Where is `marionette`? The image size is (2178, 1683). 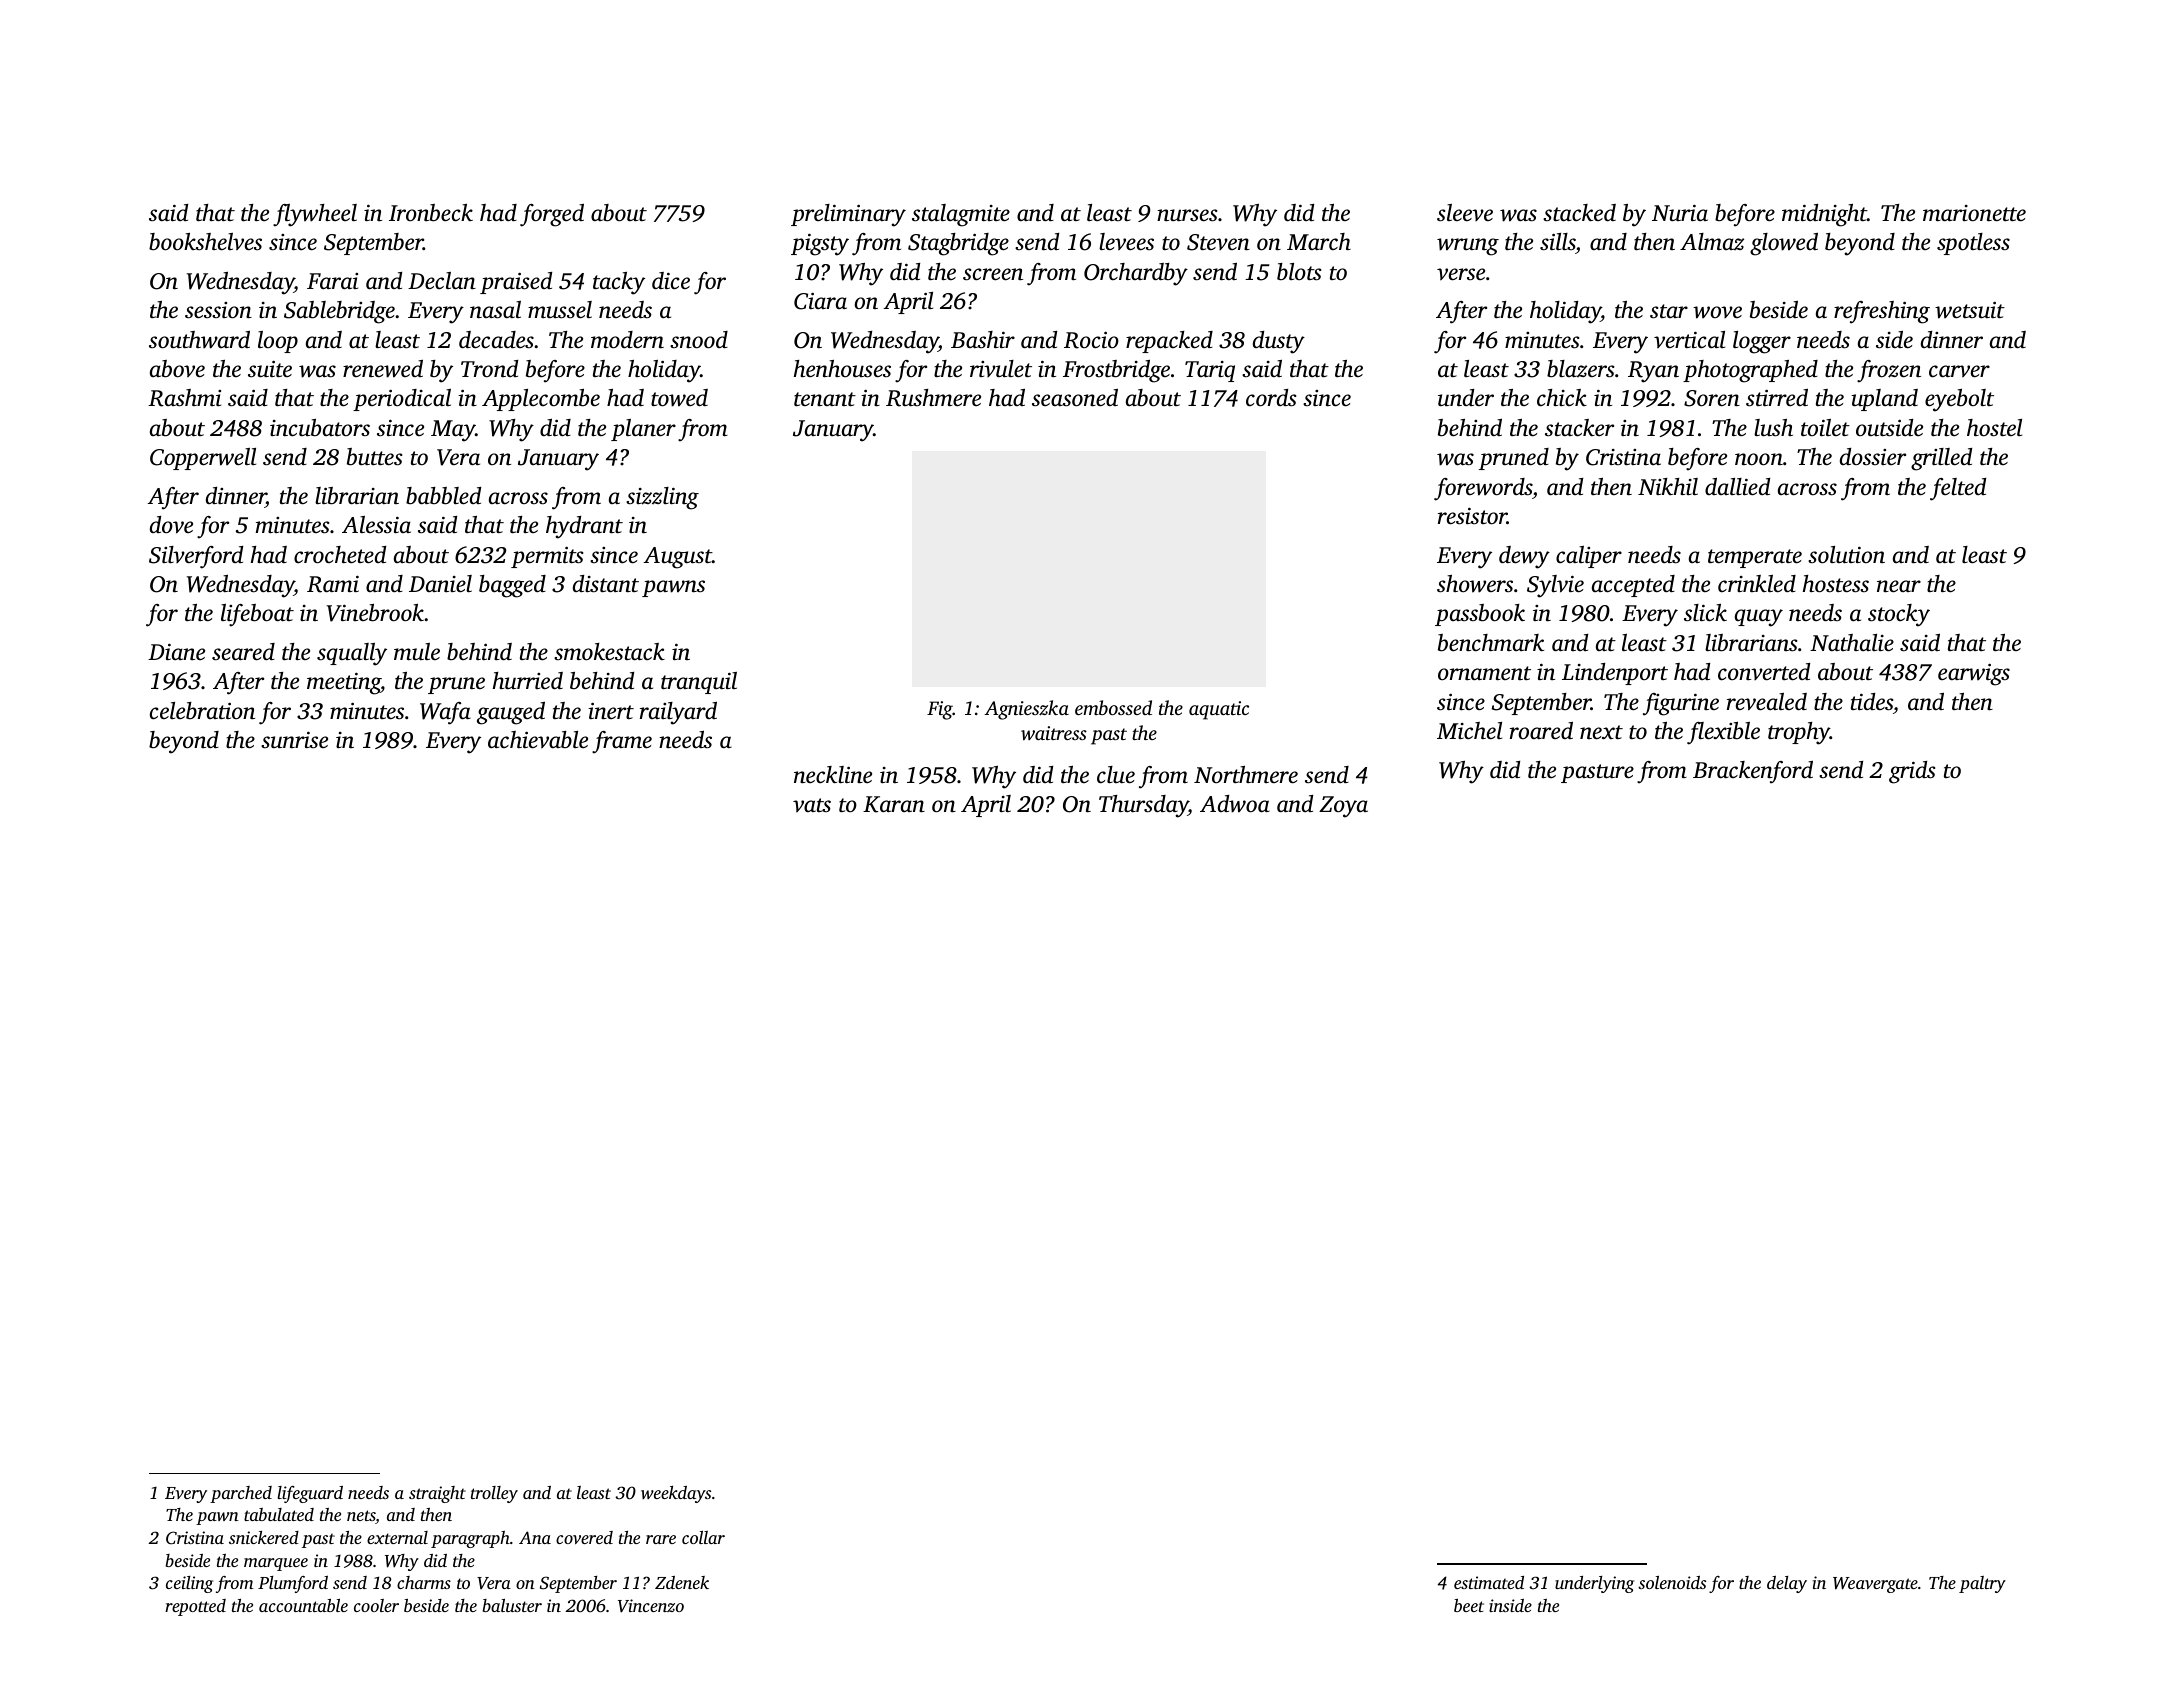 marionette is located at coordinates (1974, 213).
